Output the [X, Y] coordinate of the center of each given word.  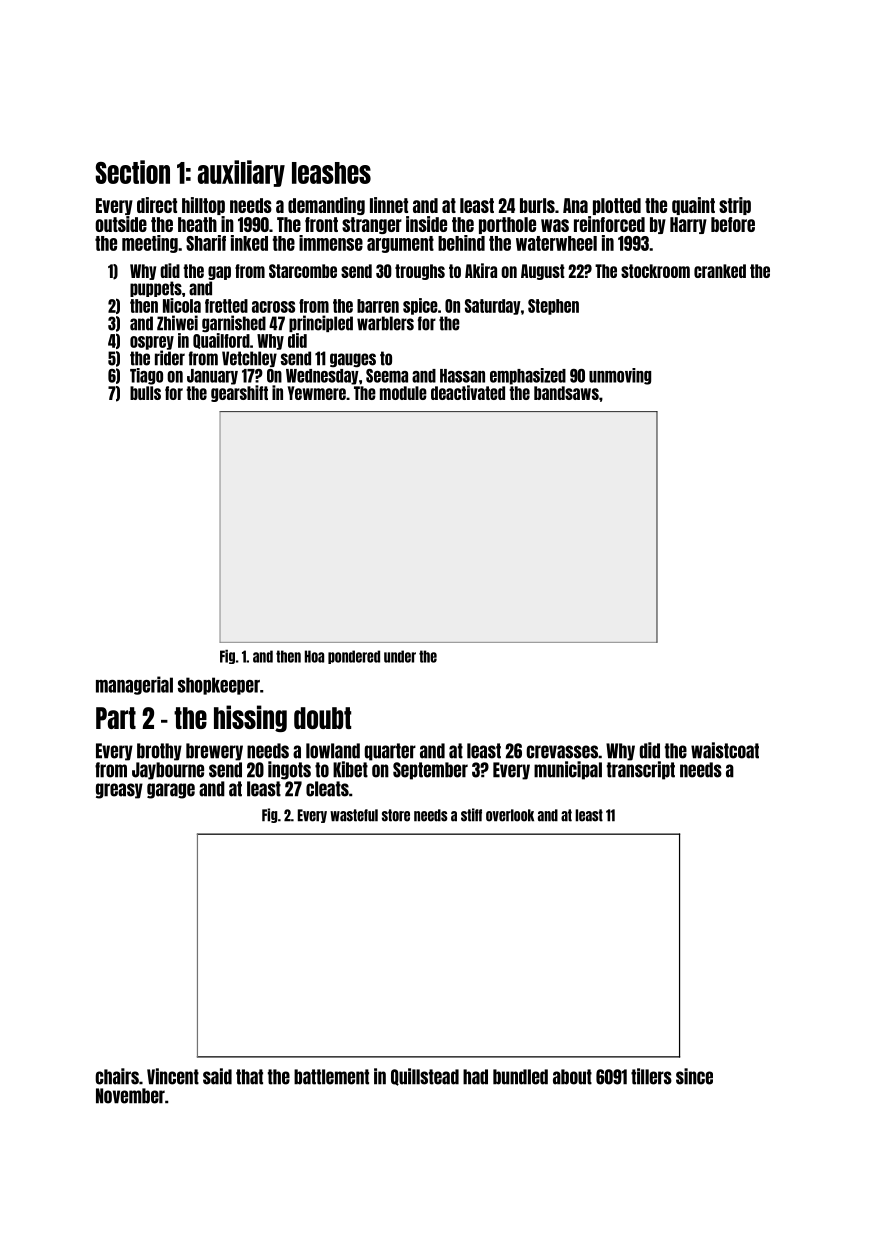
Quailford [221, 341]
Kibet [350, 769]
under [400, 656]
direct [157, 205]
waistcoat [725, 750]
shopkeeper [219, 686]
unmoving [620, 376]
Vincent [173, 1076]
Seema [387, 376]
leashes [331, 173]
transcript [641, 770]
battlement [331, 1077]
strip [735, 206]
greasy [119, 791]
